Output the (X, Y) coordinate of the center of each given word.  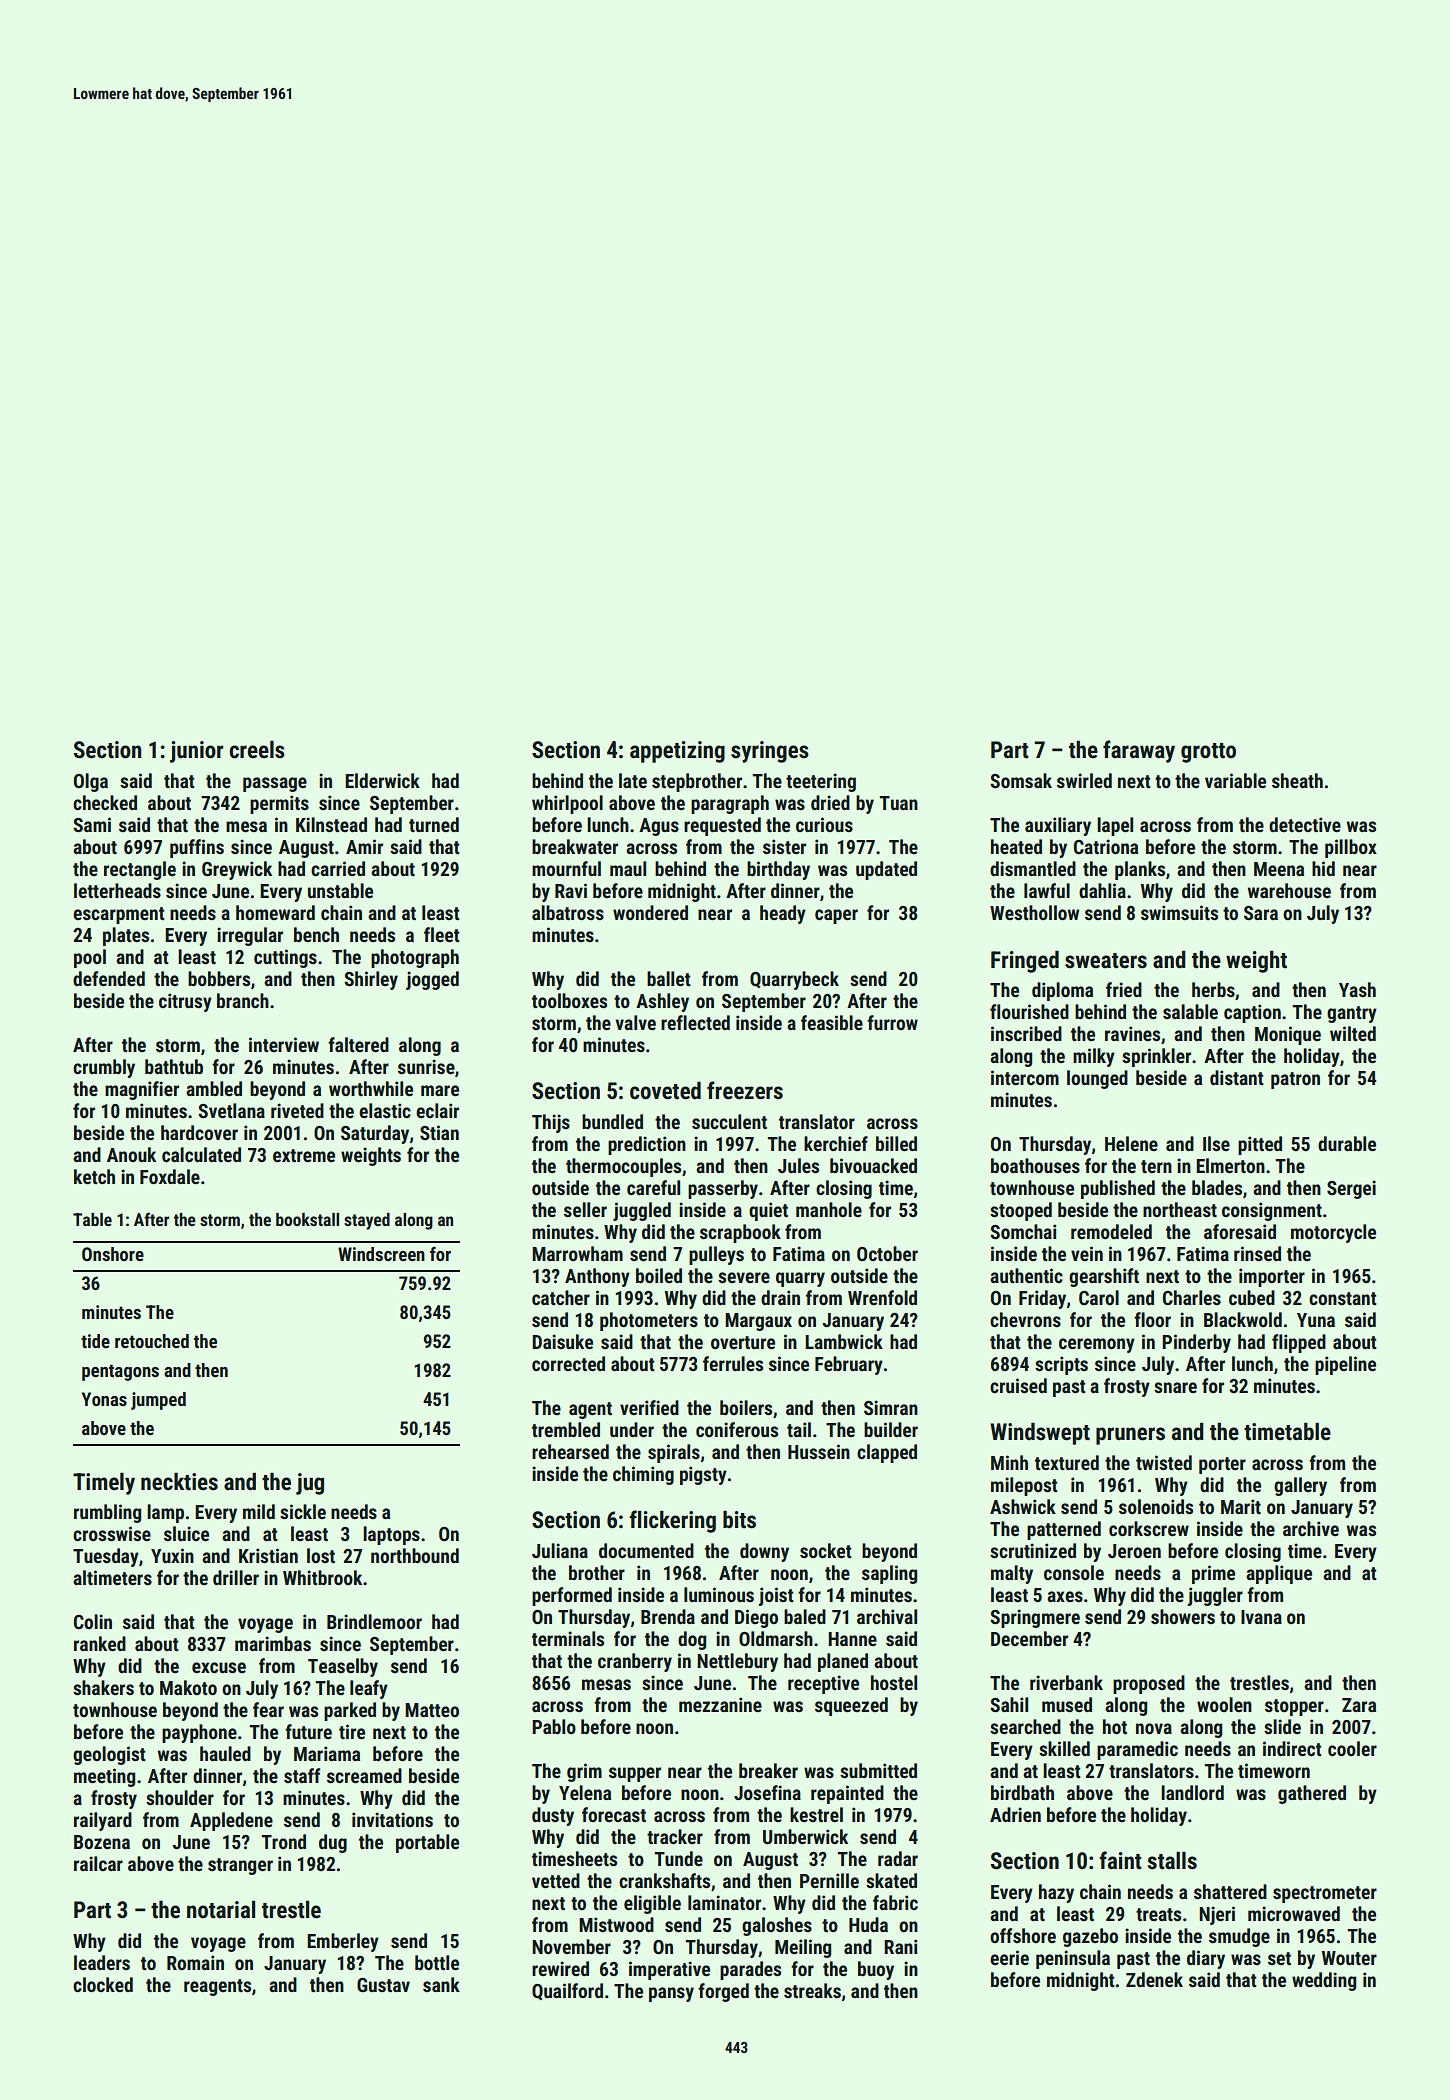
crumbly (104, 1068)
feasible (832, 1022)
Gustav (383, 1985)
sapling (889, 1574)
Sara (1261, 913)
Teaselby (343, 1667)
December (1029, 1638)
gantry (1352, 1014)
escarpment (119, 915)
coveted (665, 1091)
